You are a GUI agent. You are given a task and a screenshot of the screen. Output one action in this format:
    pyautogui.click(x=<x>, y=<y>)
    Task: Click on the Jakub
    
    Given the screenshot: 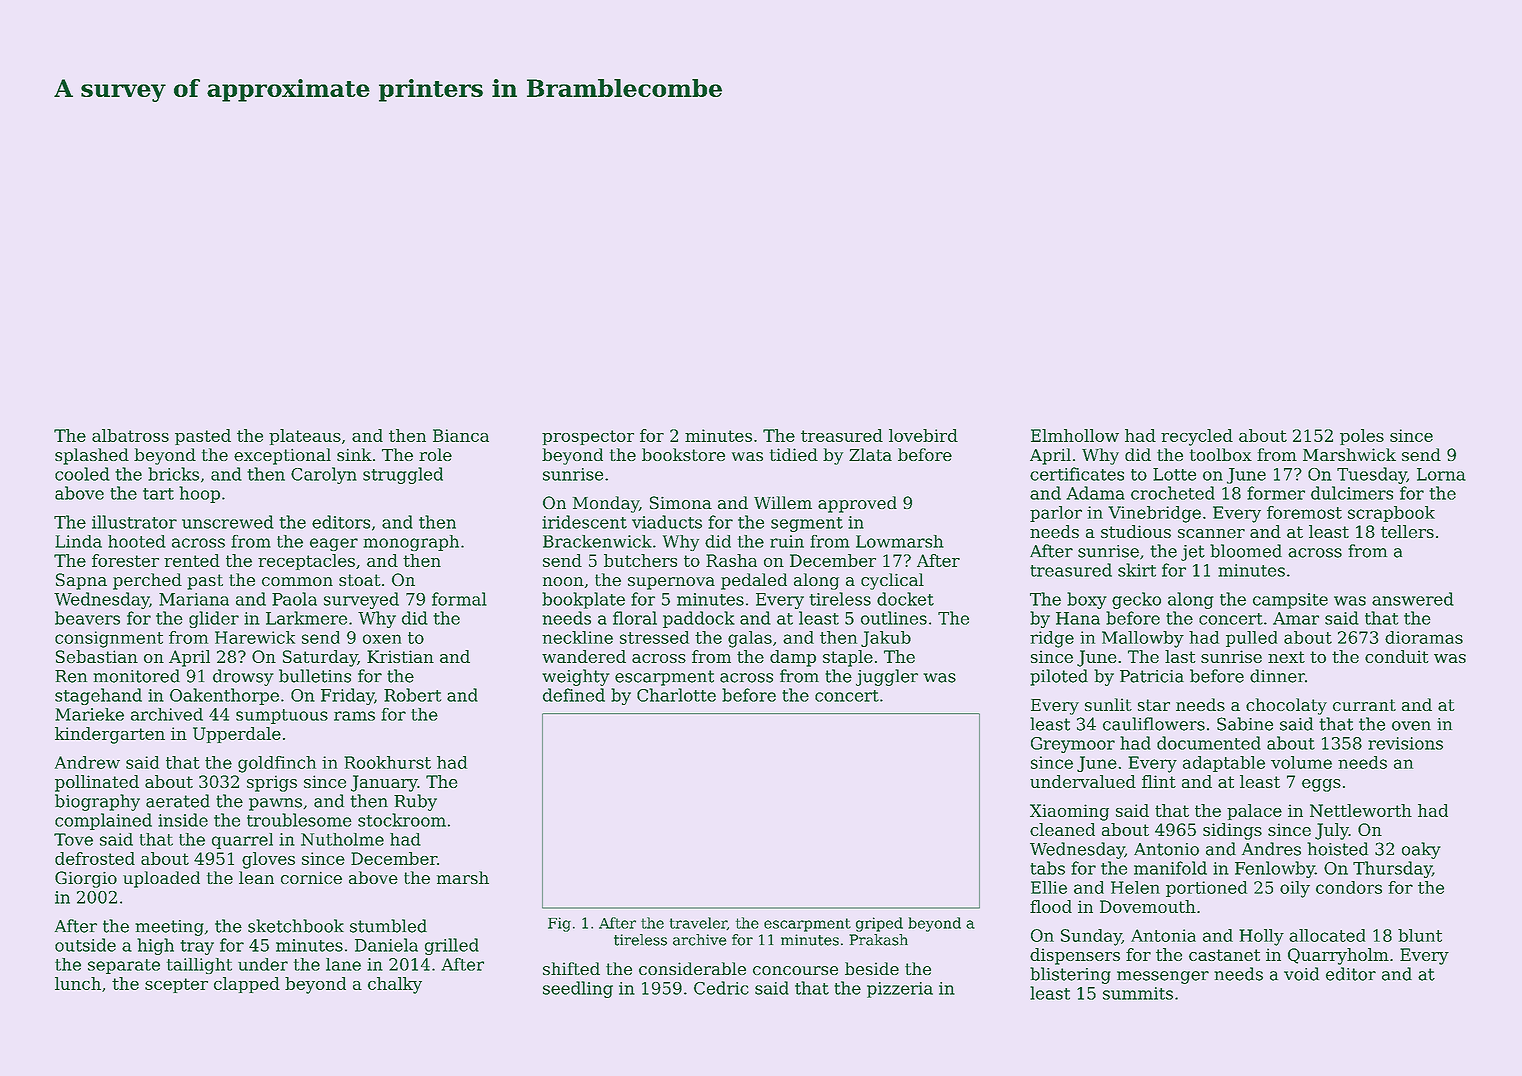 What is the action you would take?
    pyautogui.click(x=886, y=639)
